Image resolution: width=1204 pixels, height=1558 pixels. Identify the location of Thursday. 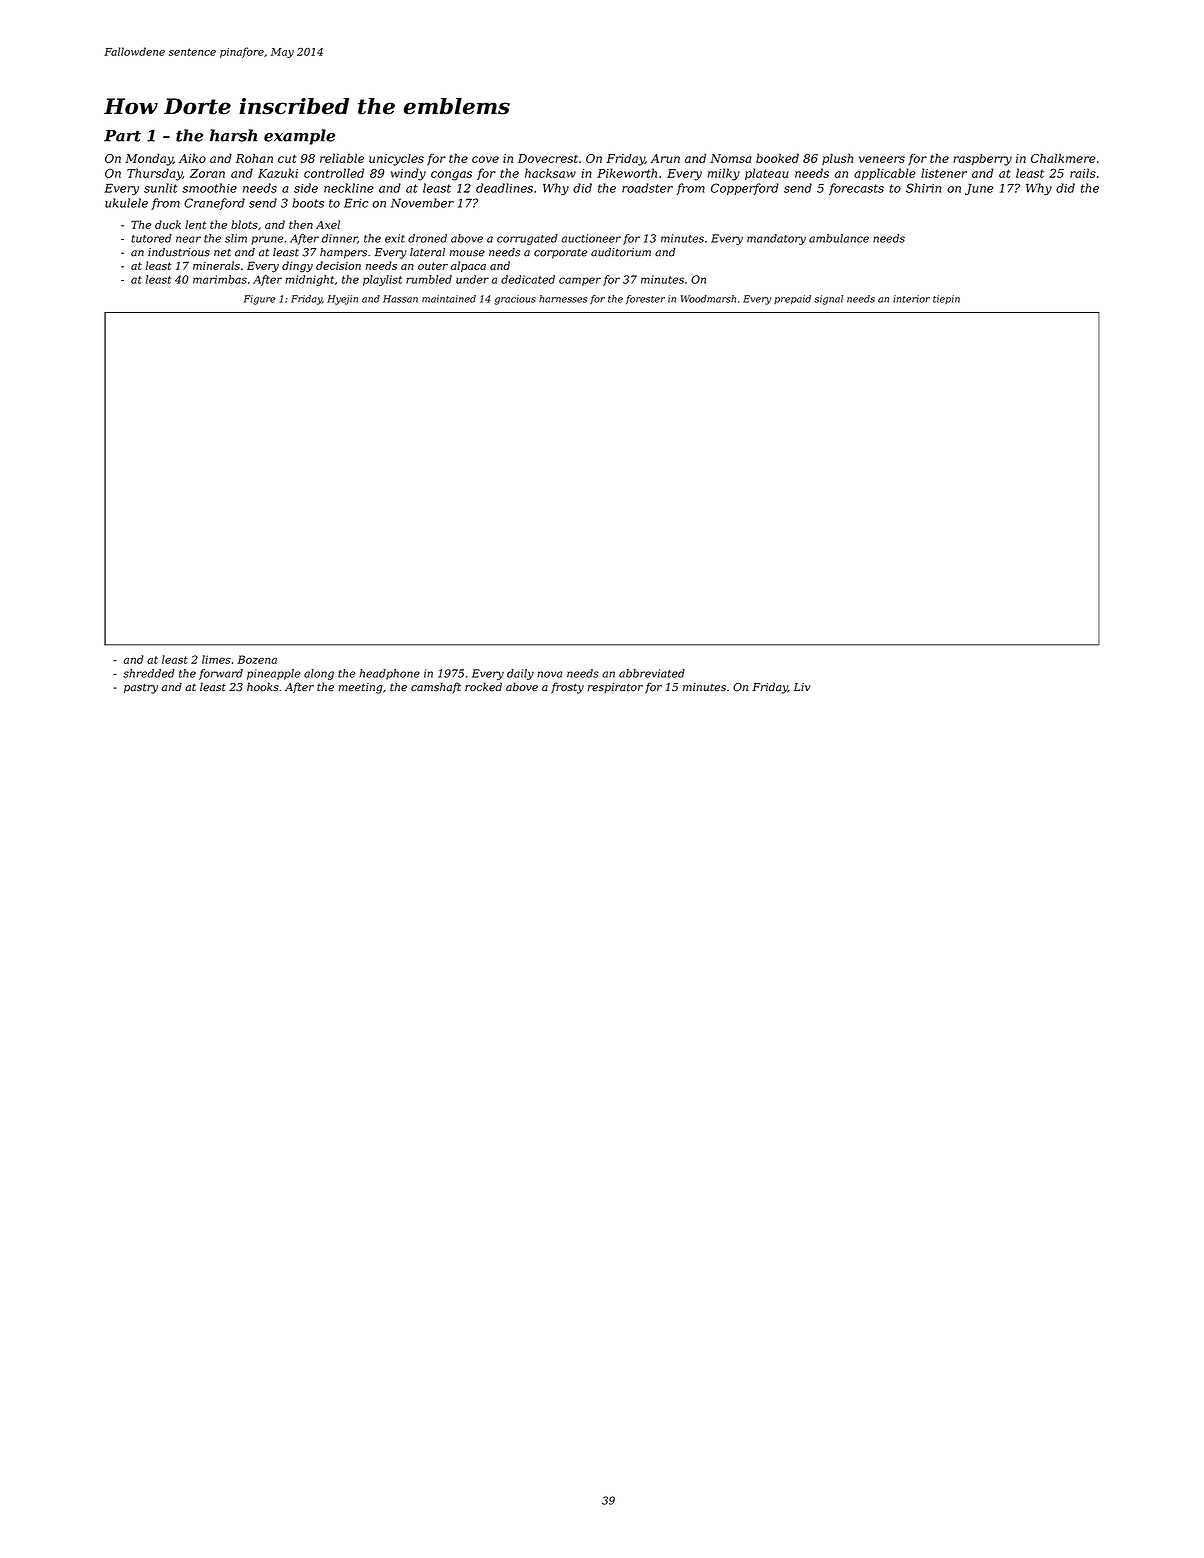
(154, 174).
